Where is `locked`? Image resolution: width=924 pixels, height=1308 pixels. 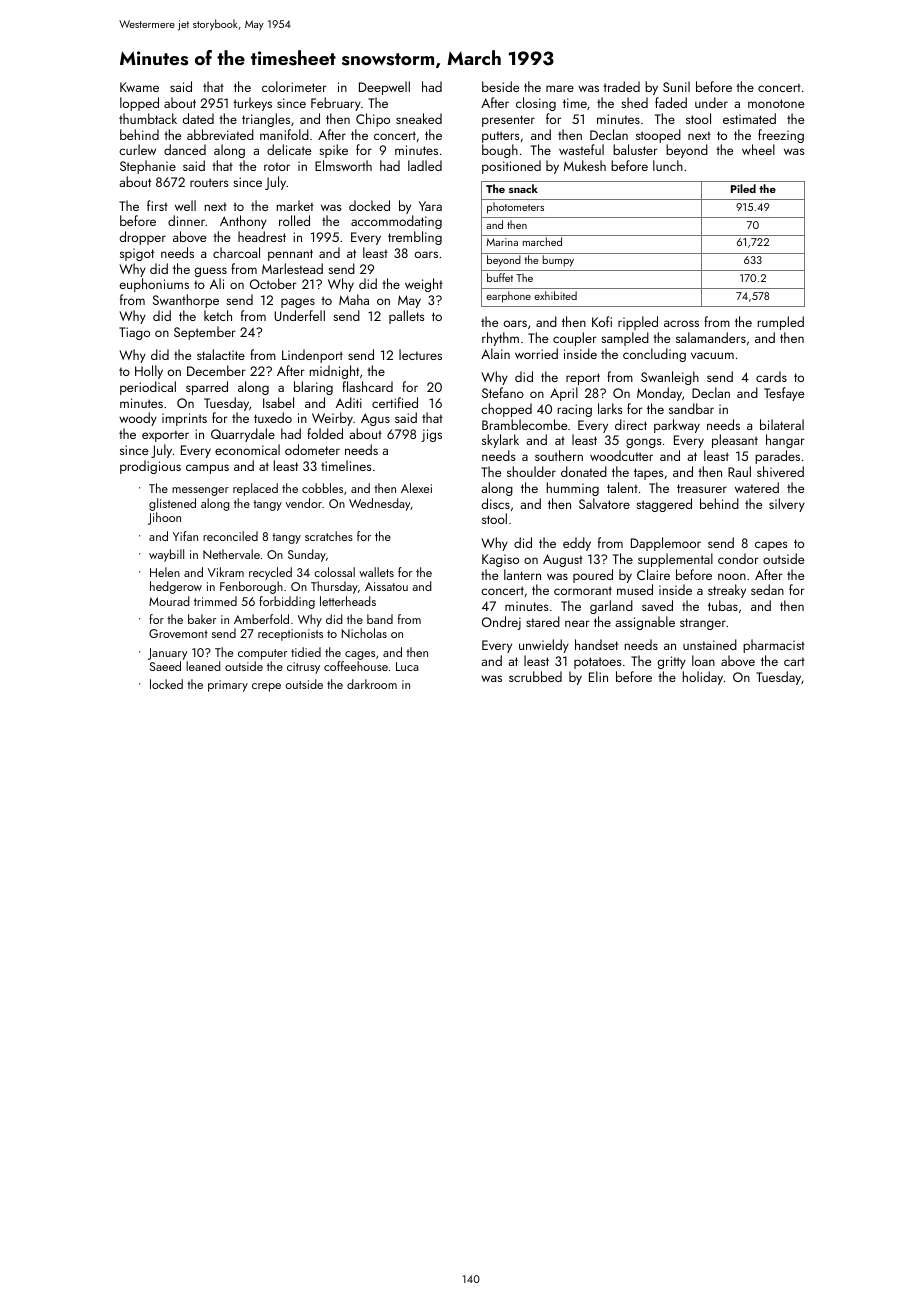
locked is located at coordinates (166, 684).
